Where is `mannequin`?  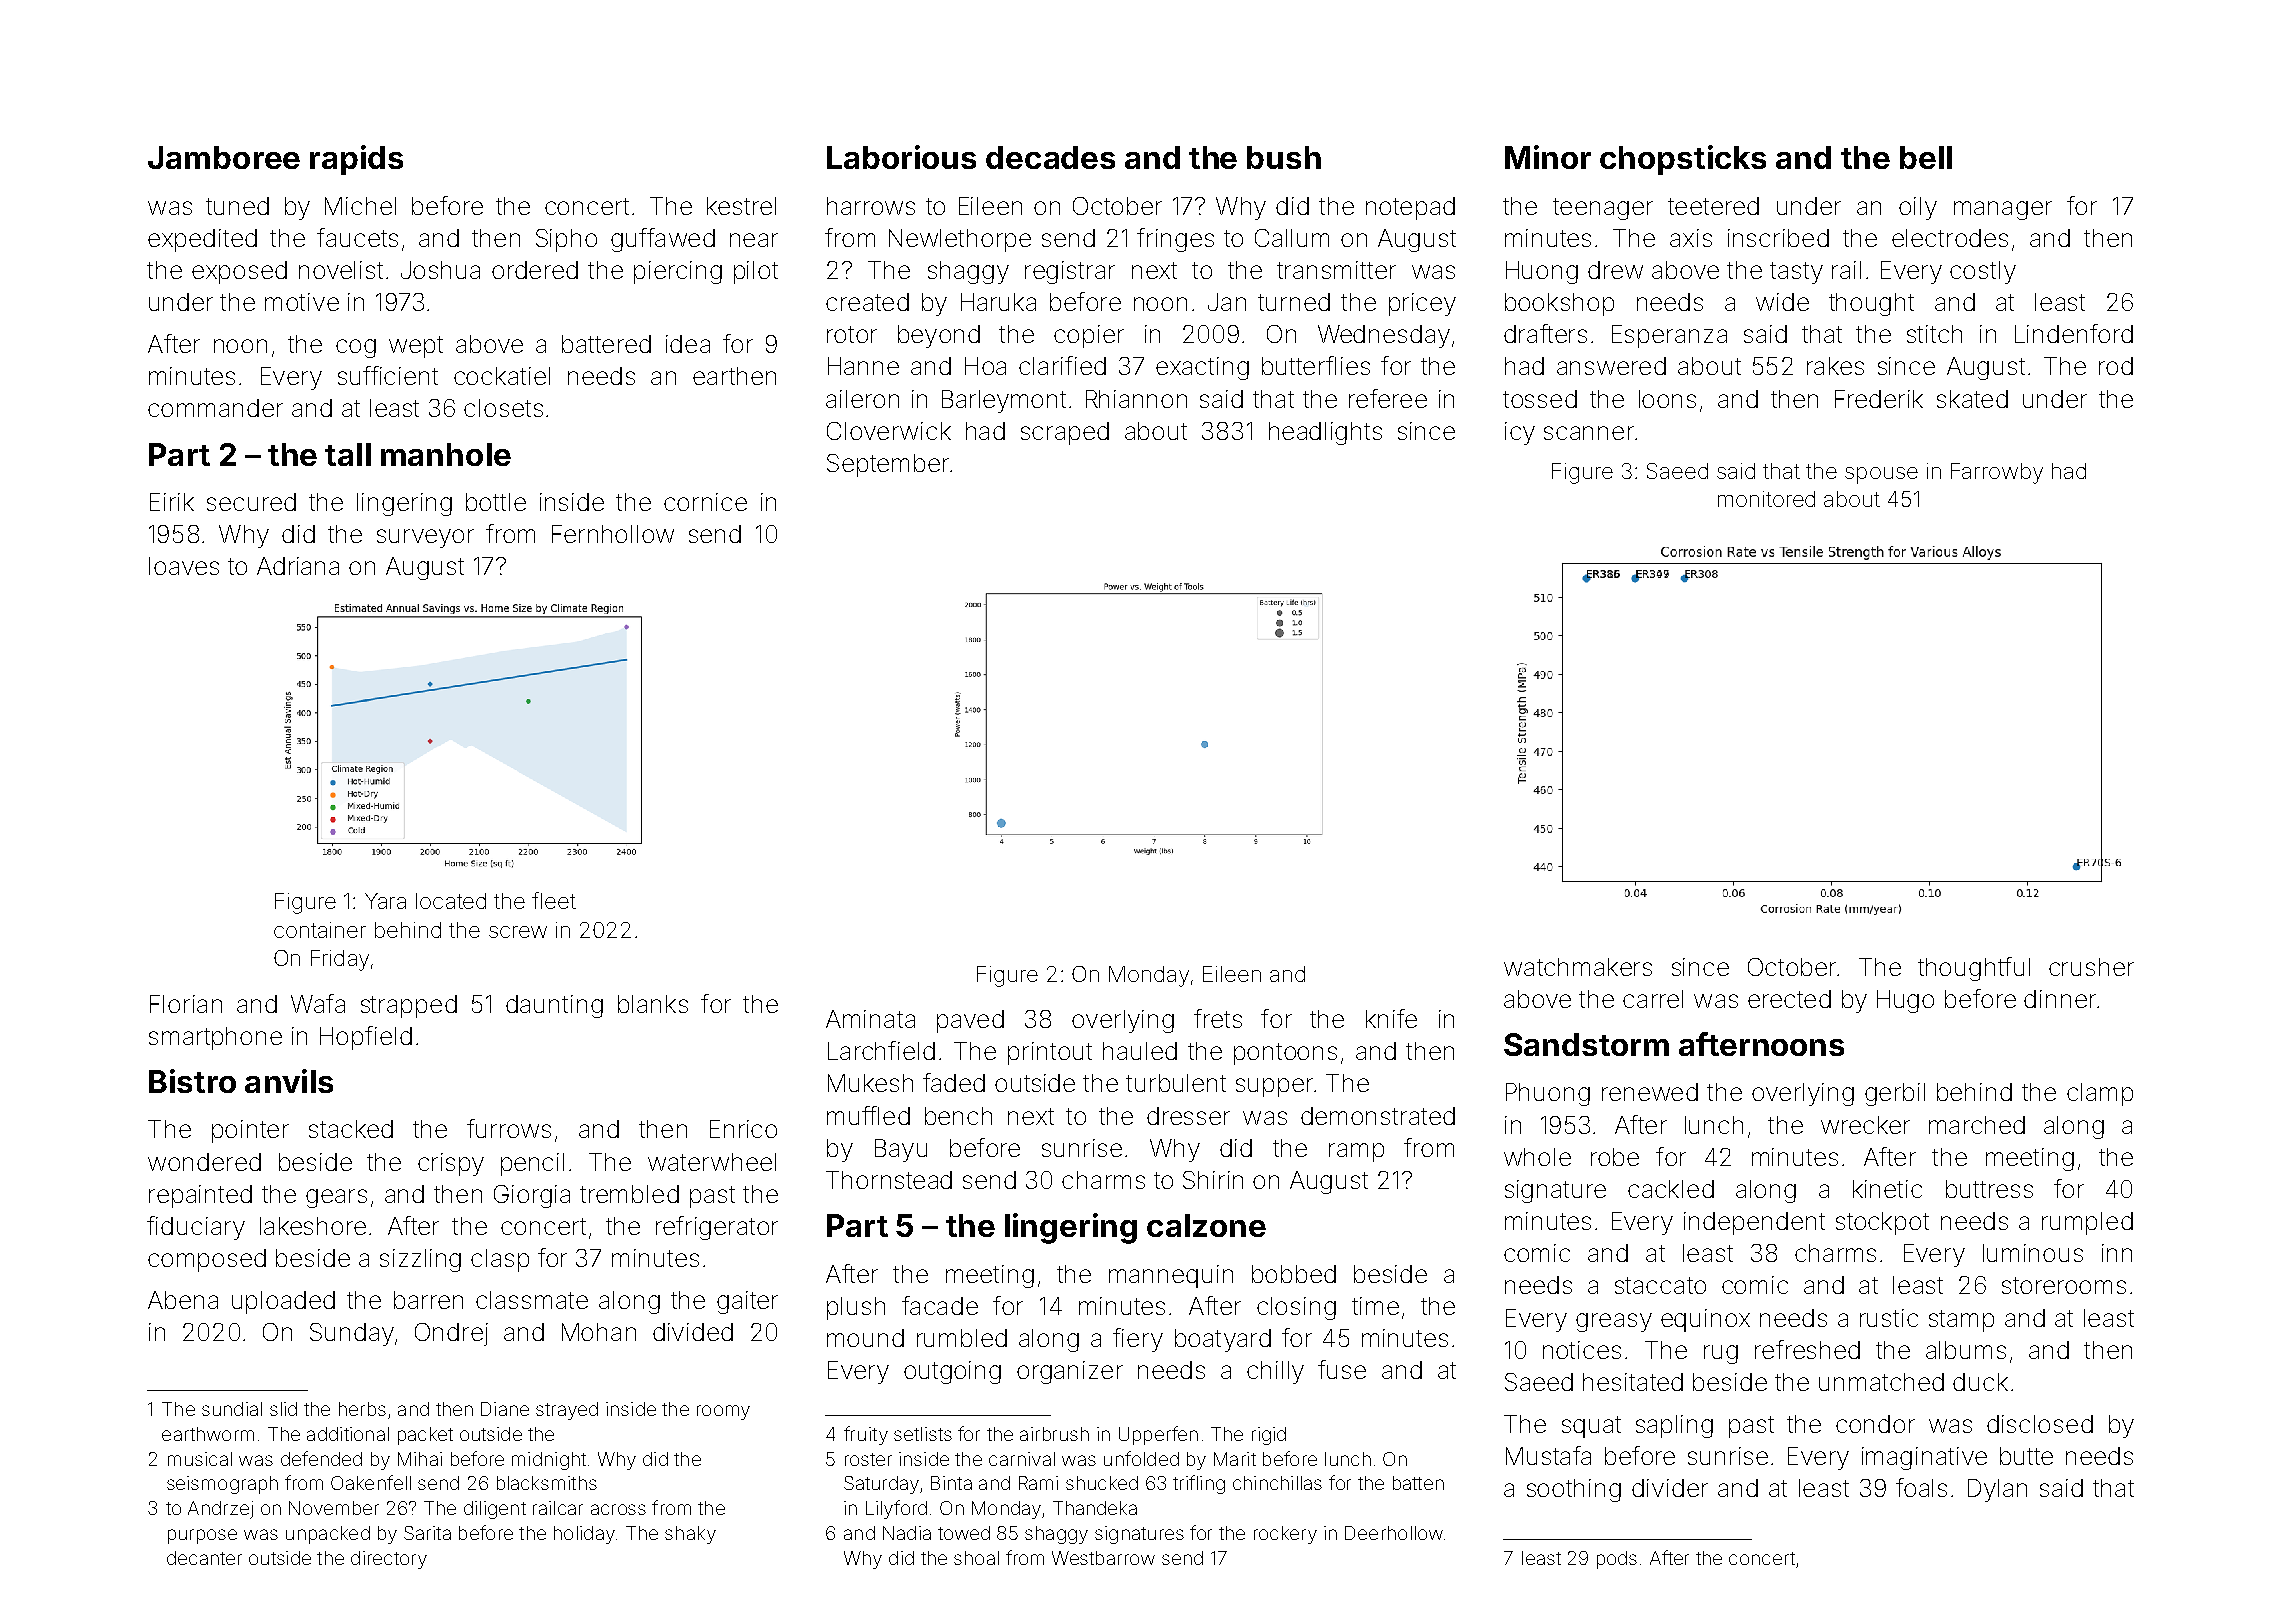 mannequin is located at coordinates (1171, 1276).
